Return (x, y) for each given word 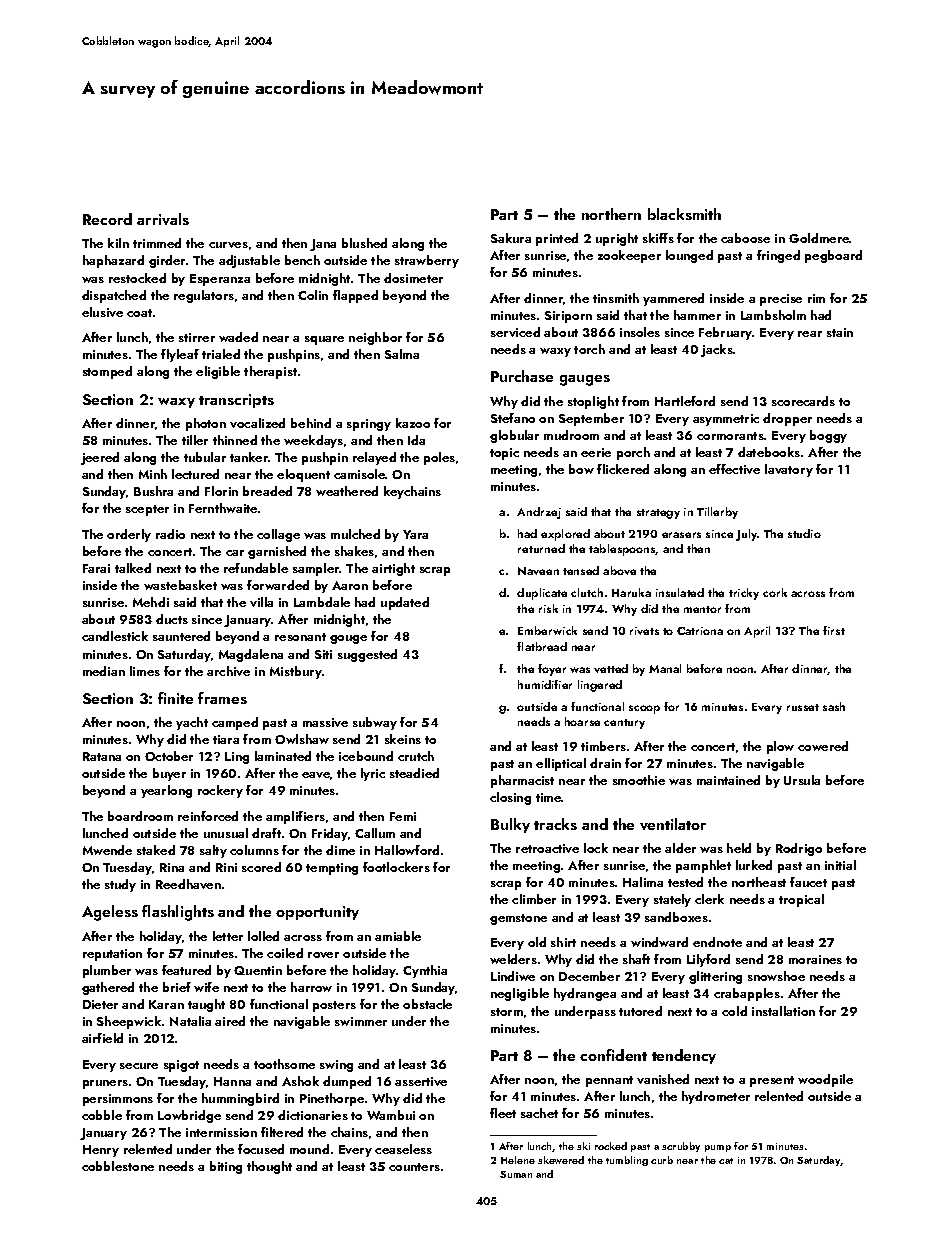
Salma (402, 354)
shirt (563, 942)
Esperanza (220, 280)
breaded (267, 491)
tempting (332, 869)
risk (548, 608)
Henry (101, 1151)
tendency (684, 1056)
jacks (717, 350)
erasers (681, 535)
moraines (815, 959)
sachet (539, 1113)
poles (439, 458)
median (104, 671)
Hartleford (685, 401)
